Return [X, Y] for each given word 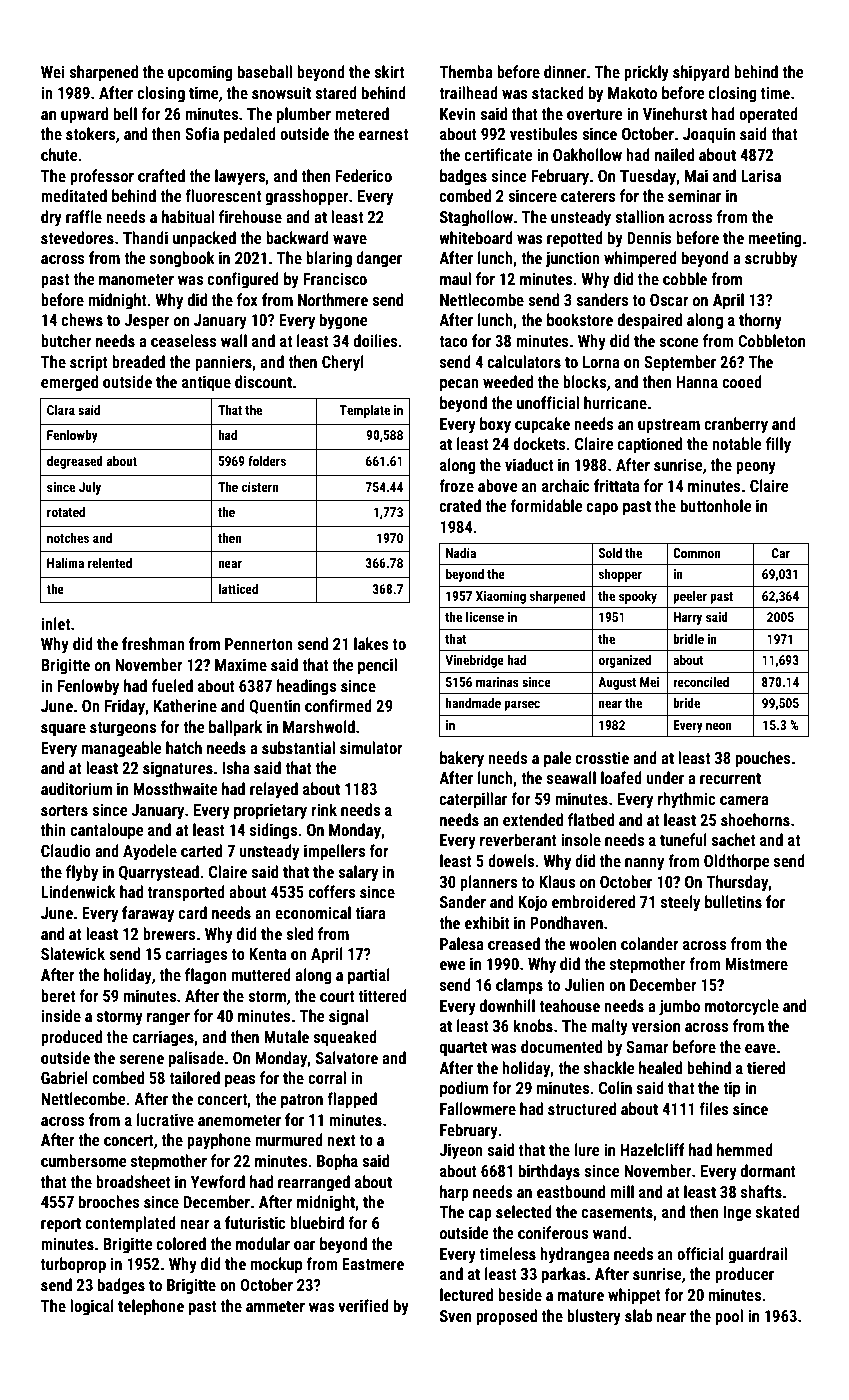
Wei [53, 72]
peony [756, 468]
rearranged [314, 1183]
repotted [575, 239]
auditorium [76, 788]
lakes [371, 643]
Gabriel [64, 1077]
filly [778, 445]
